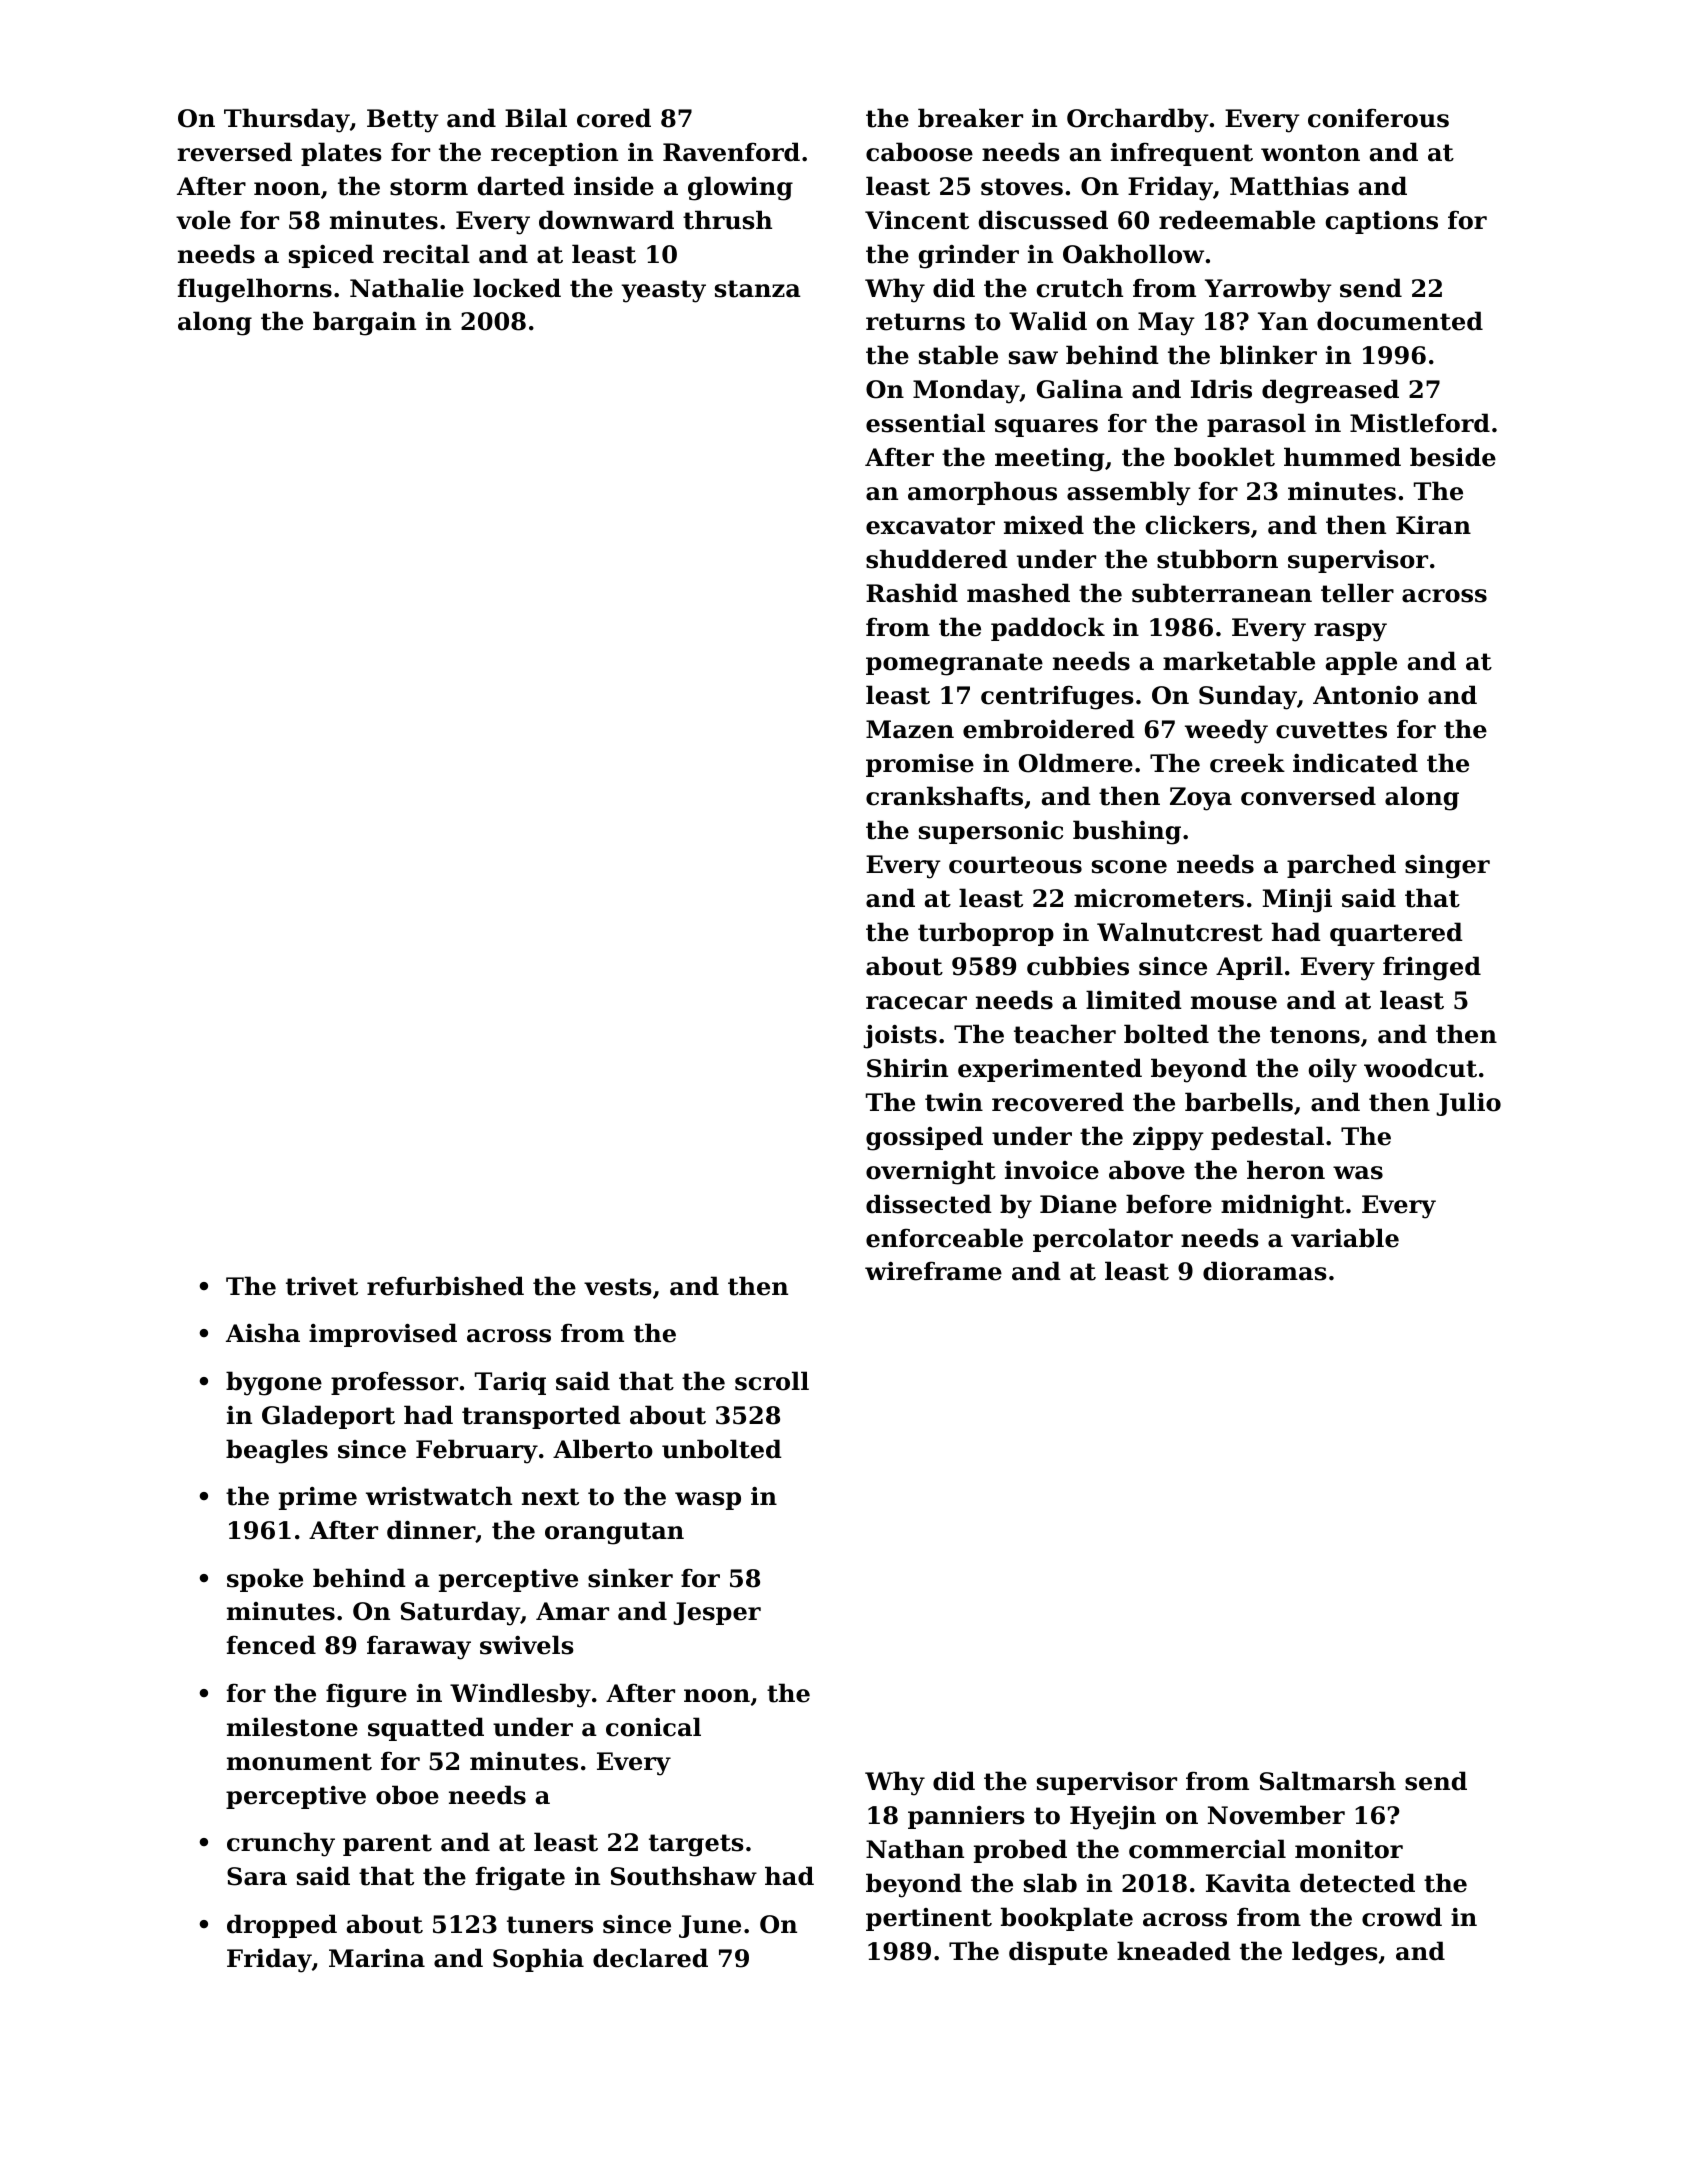 The width and height of the page is (1683, 2178). Describe the element at coordinates (203, 220) in the page. I see `vole` at that location.
